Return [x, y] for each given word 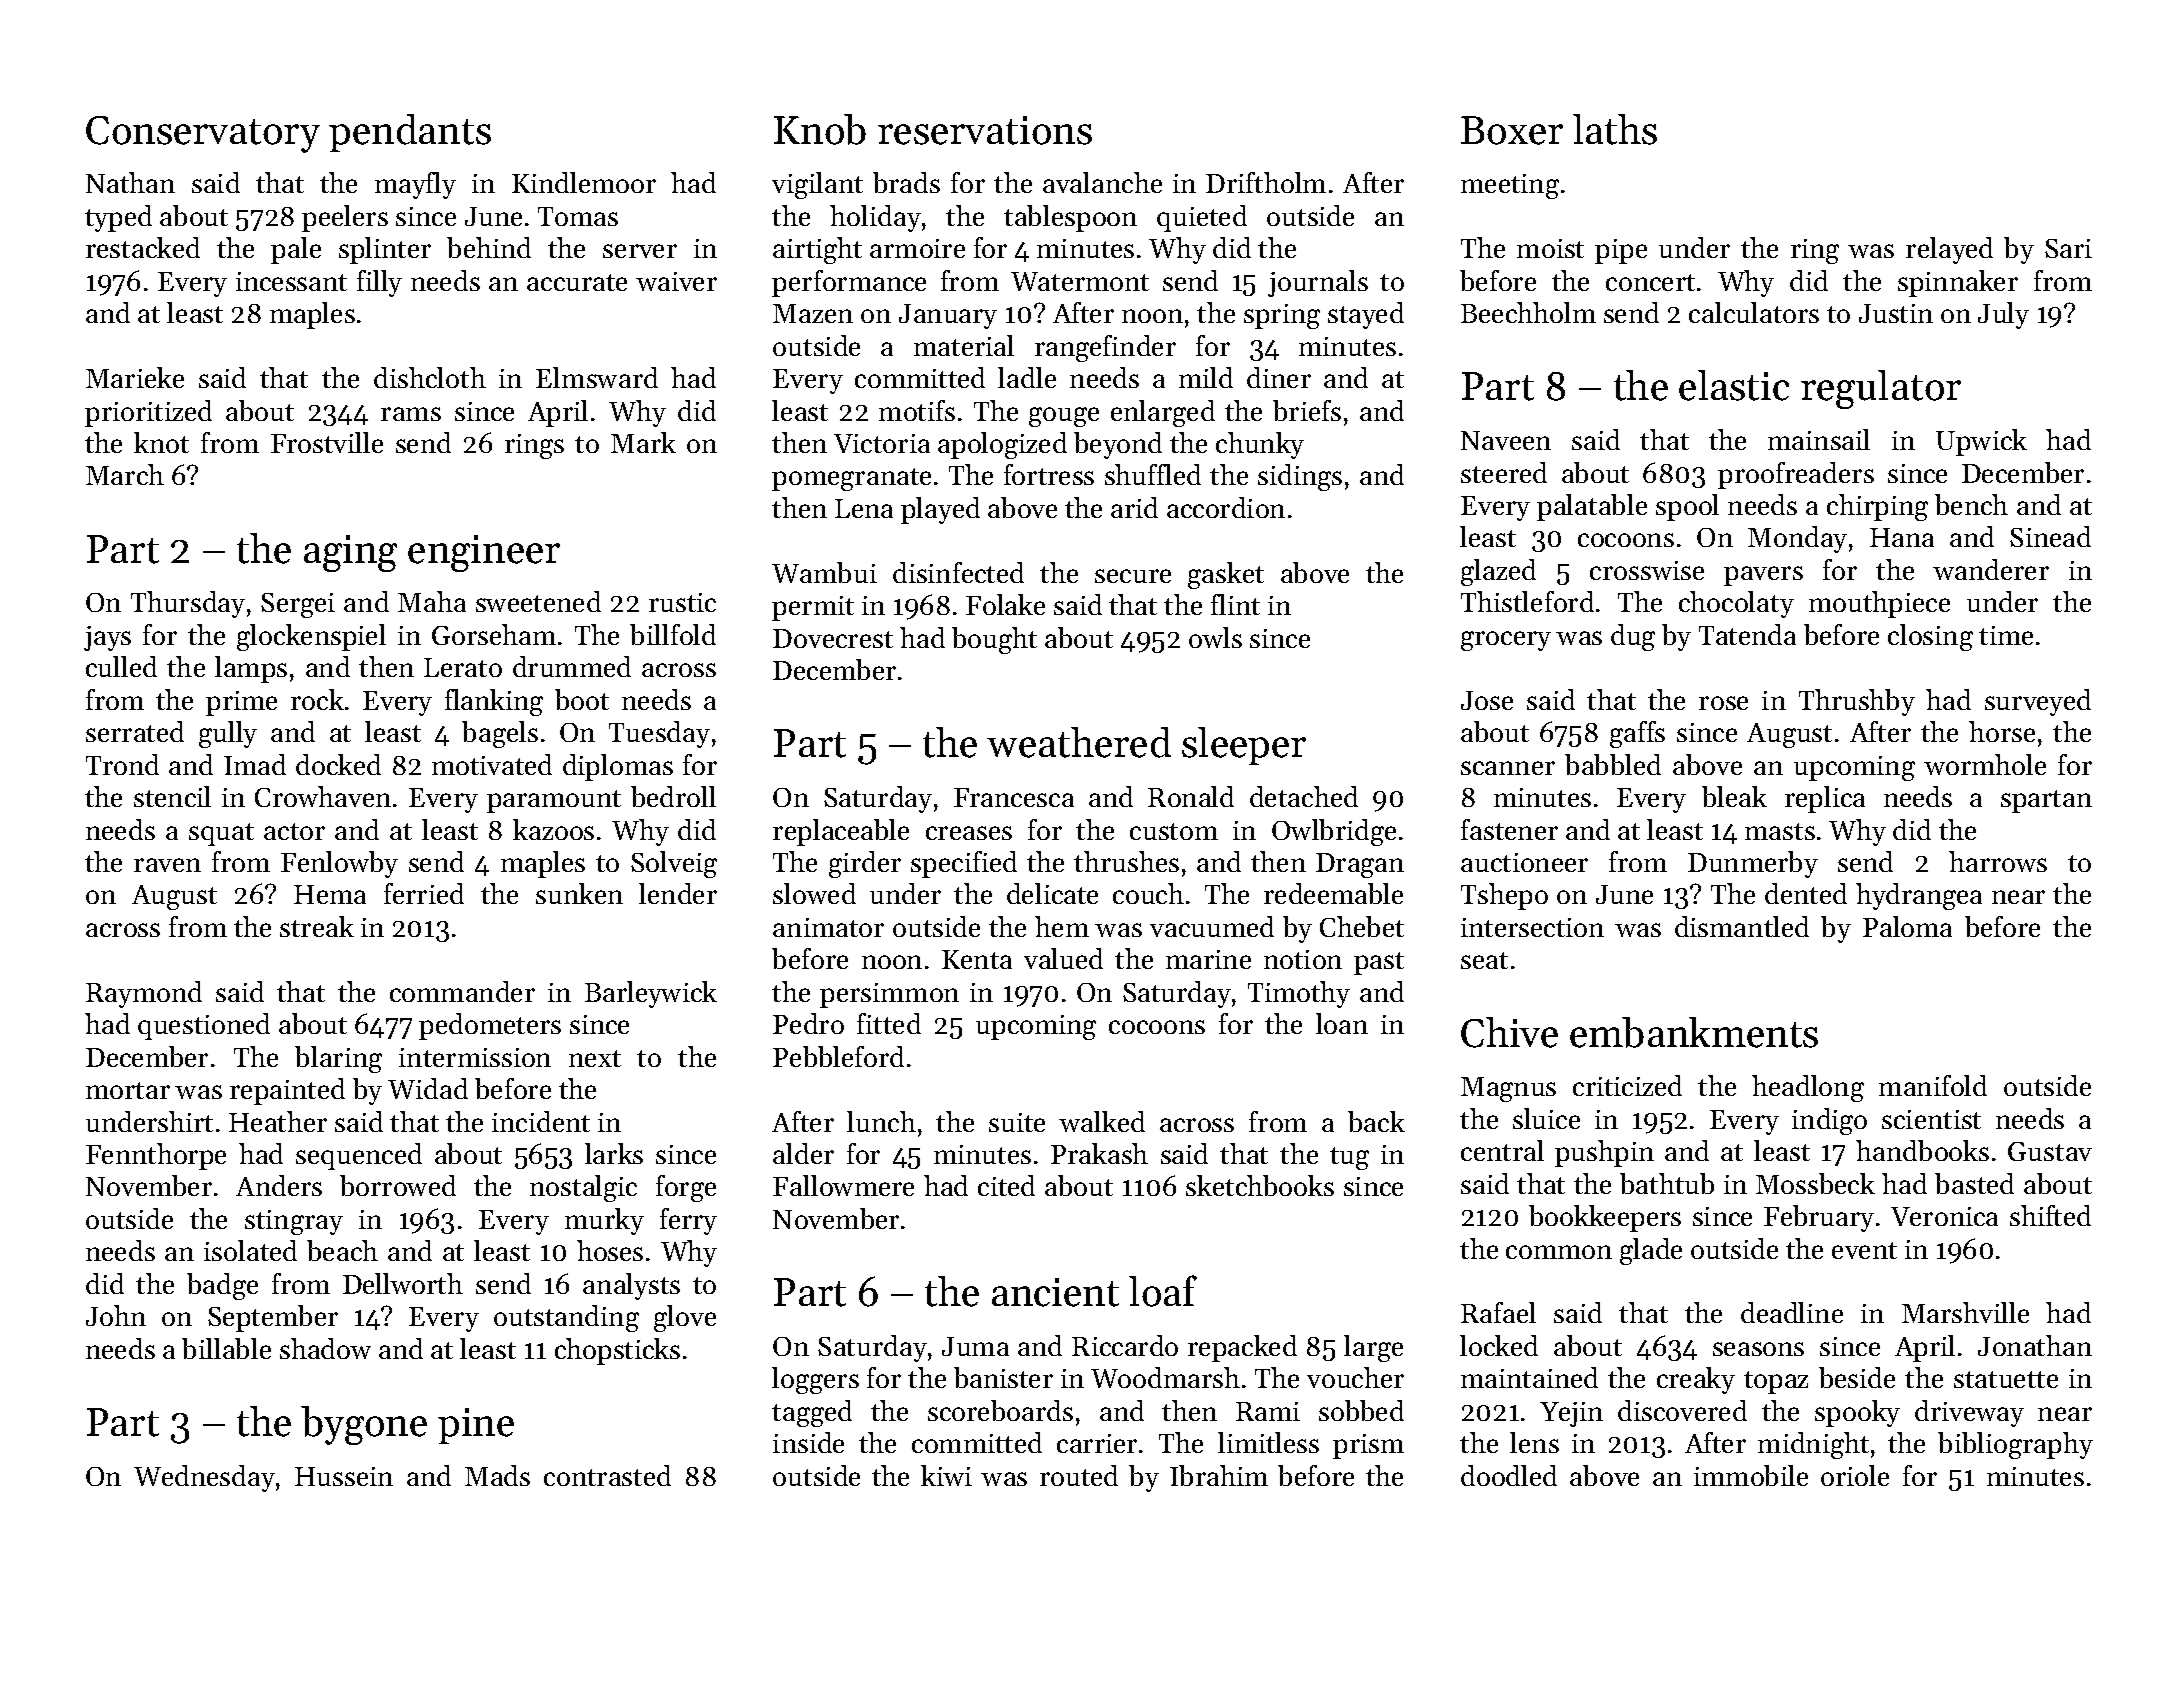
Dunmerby [1753, 864]
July [2003, 315]
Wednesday [204, 1478]
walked [1102, 1121]
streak [317, 926]
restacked [143, 247]
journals [1318, 283]
